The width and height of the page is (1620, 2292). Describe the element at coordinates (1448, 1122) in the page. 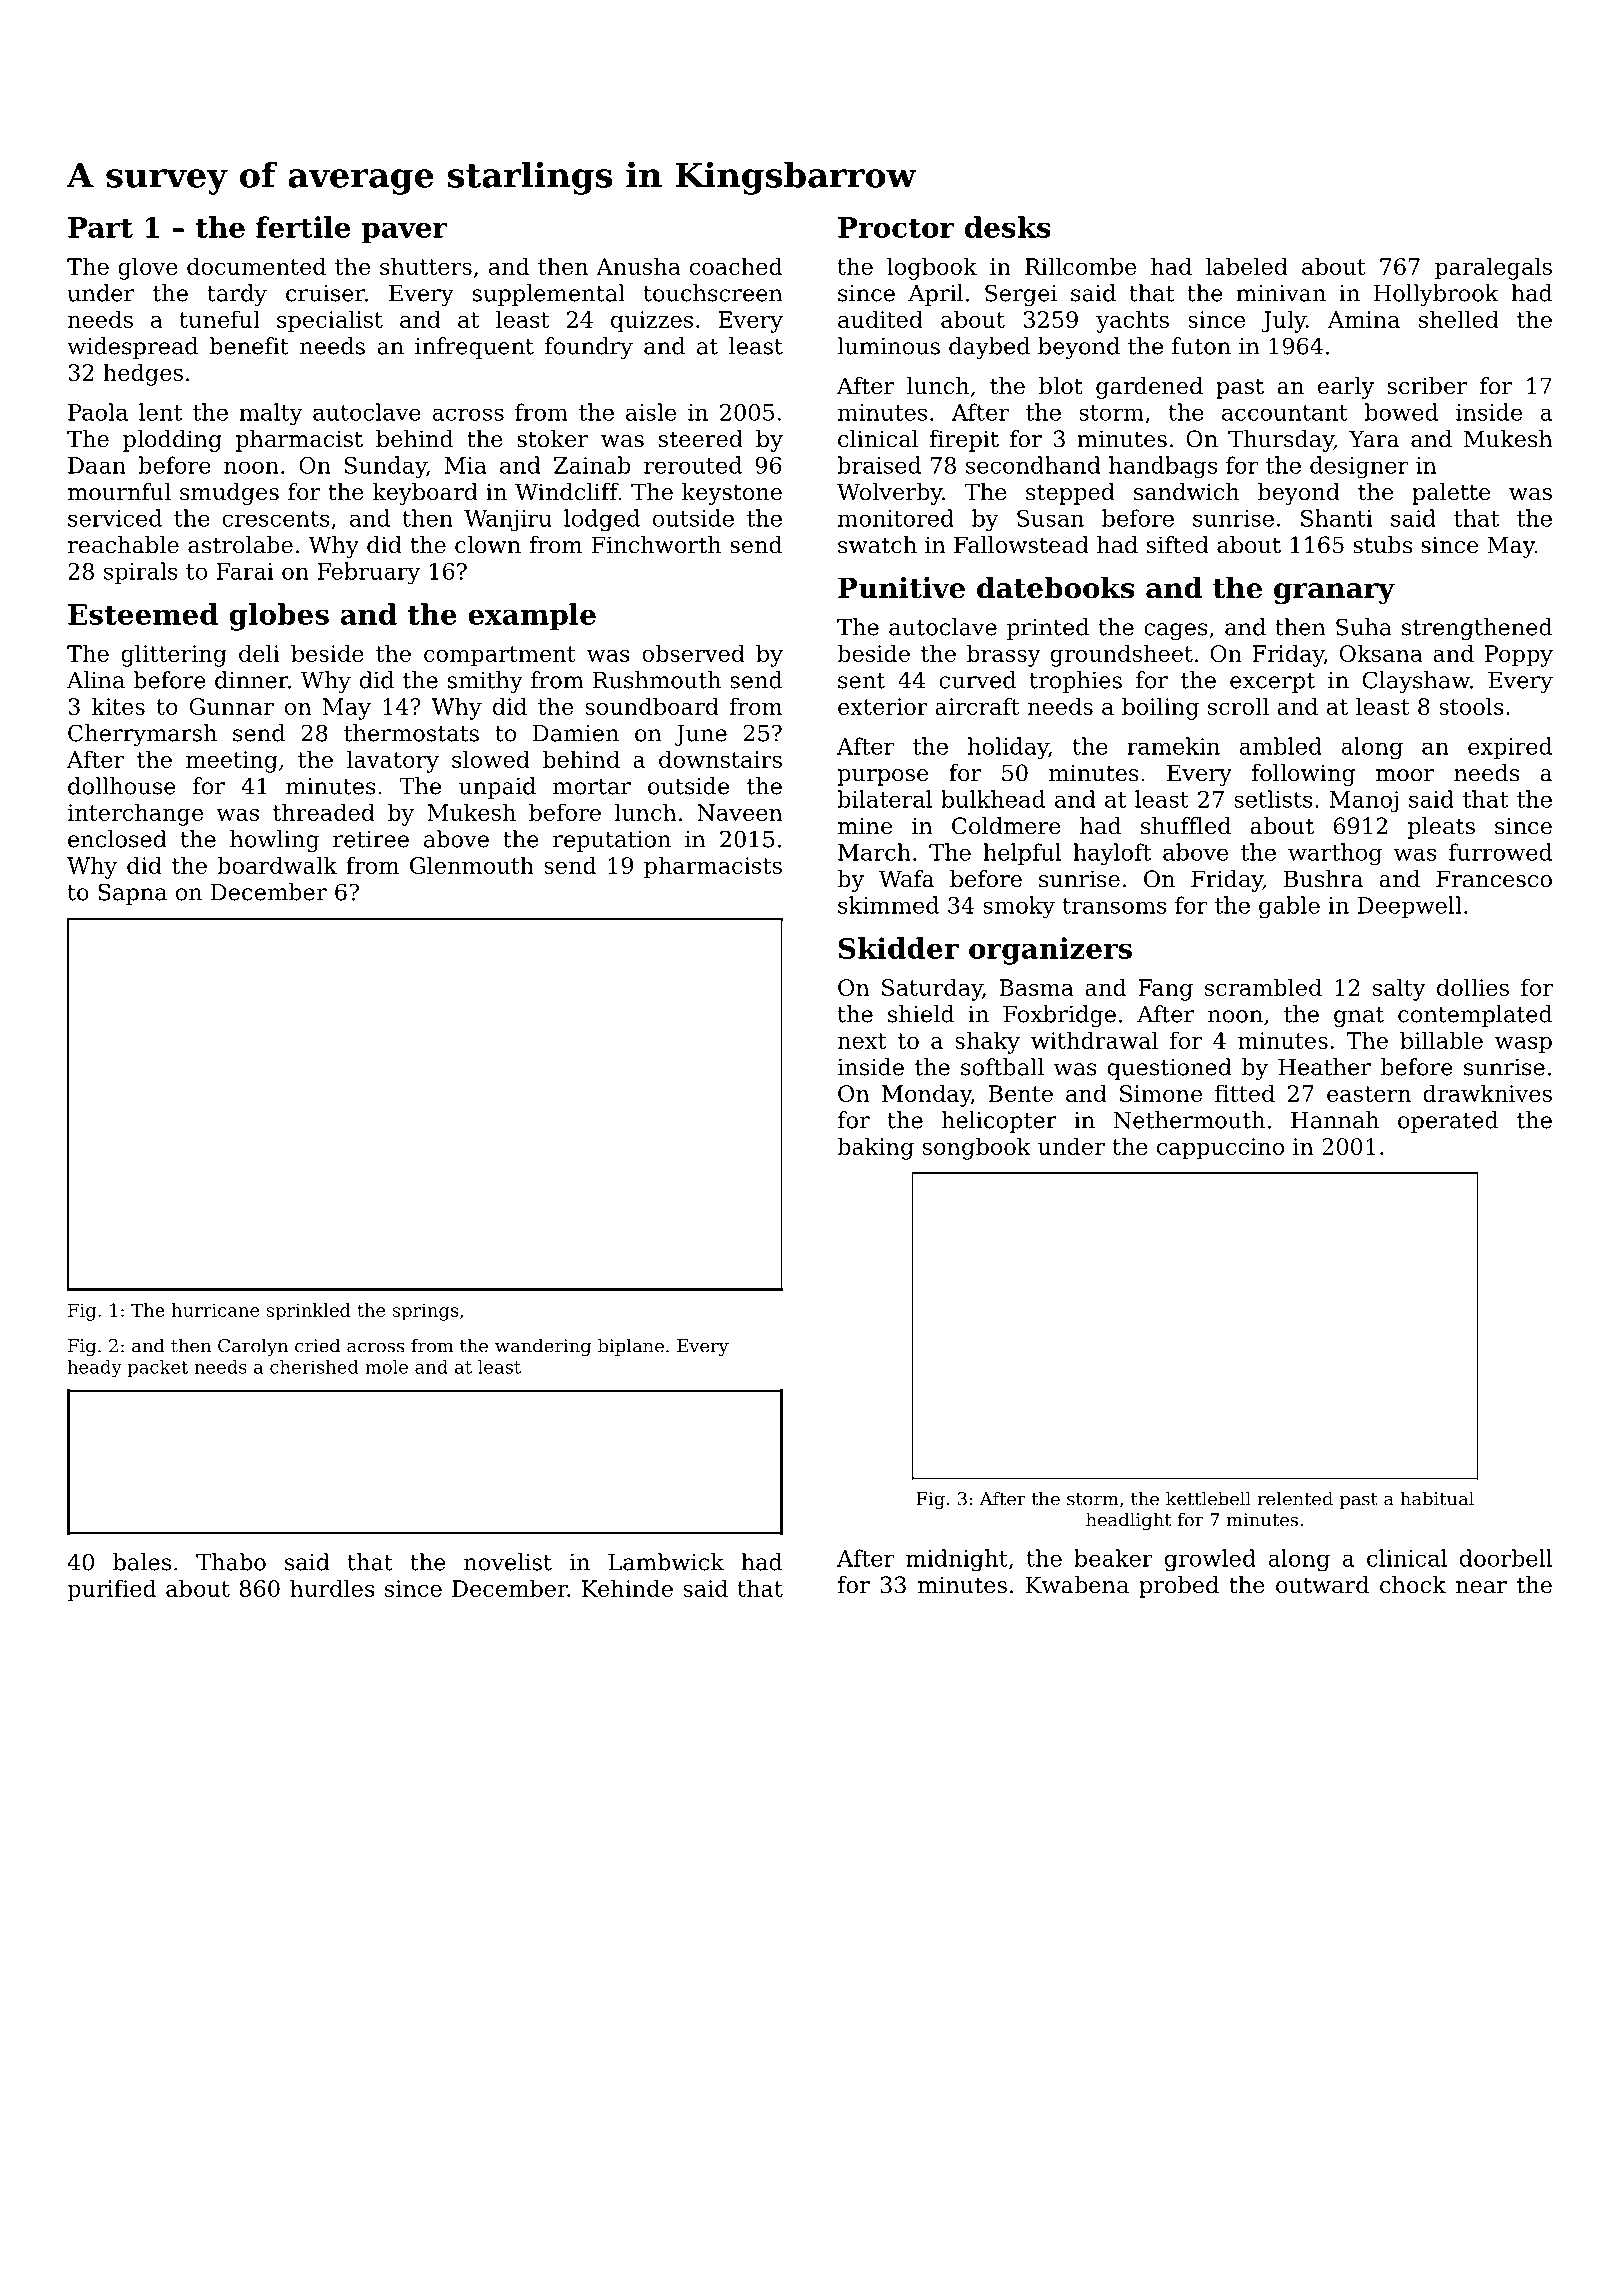

I see `operated` at that location.
